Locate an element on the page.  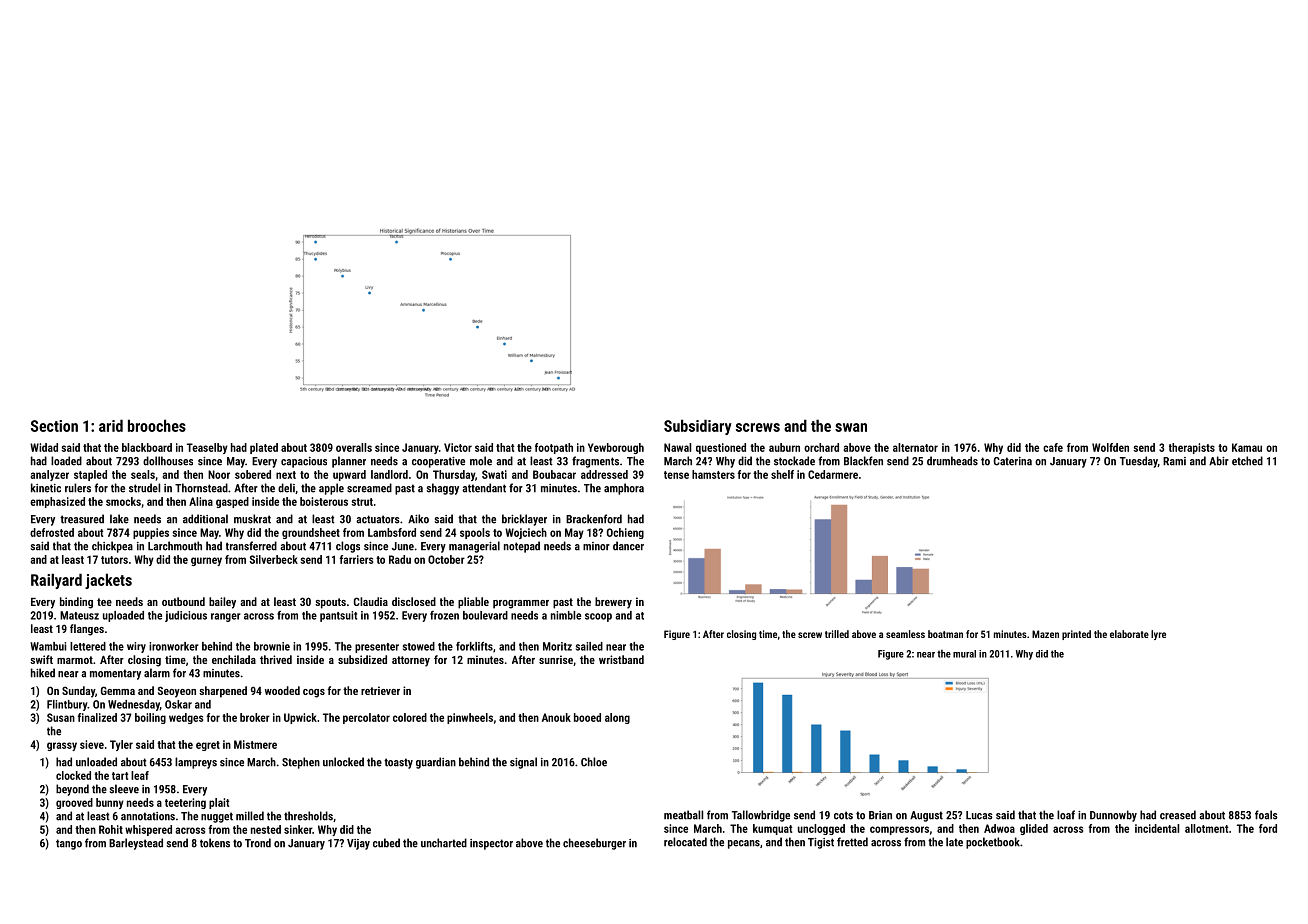
creased is located at coordinates (1178, 815).
